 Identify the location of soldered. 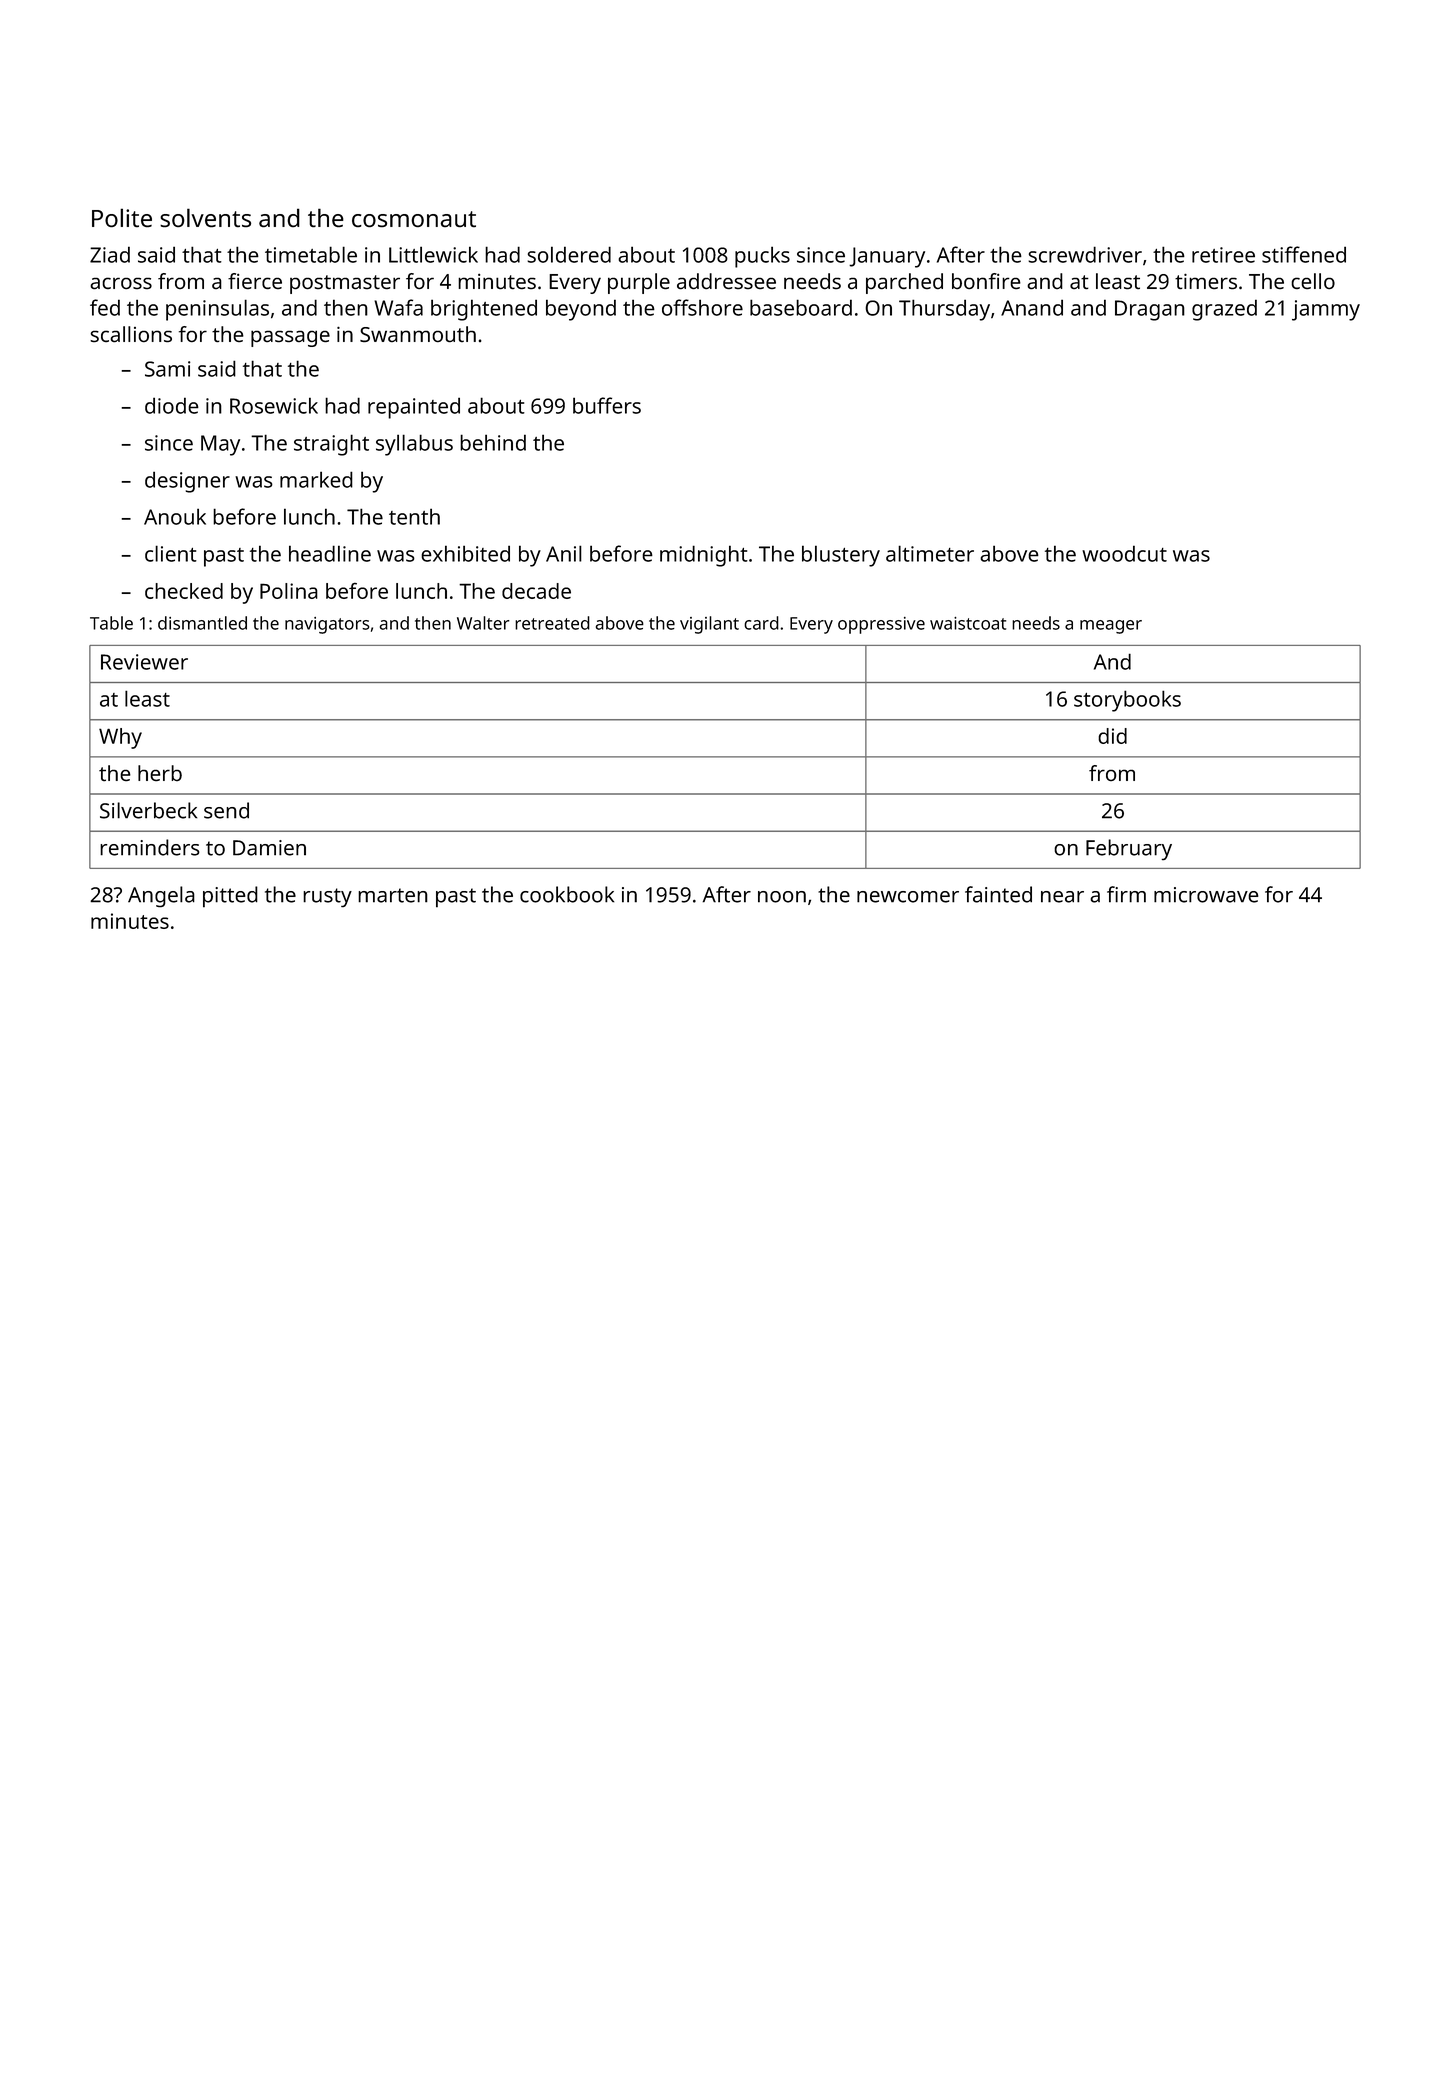
(569, 254).
